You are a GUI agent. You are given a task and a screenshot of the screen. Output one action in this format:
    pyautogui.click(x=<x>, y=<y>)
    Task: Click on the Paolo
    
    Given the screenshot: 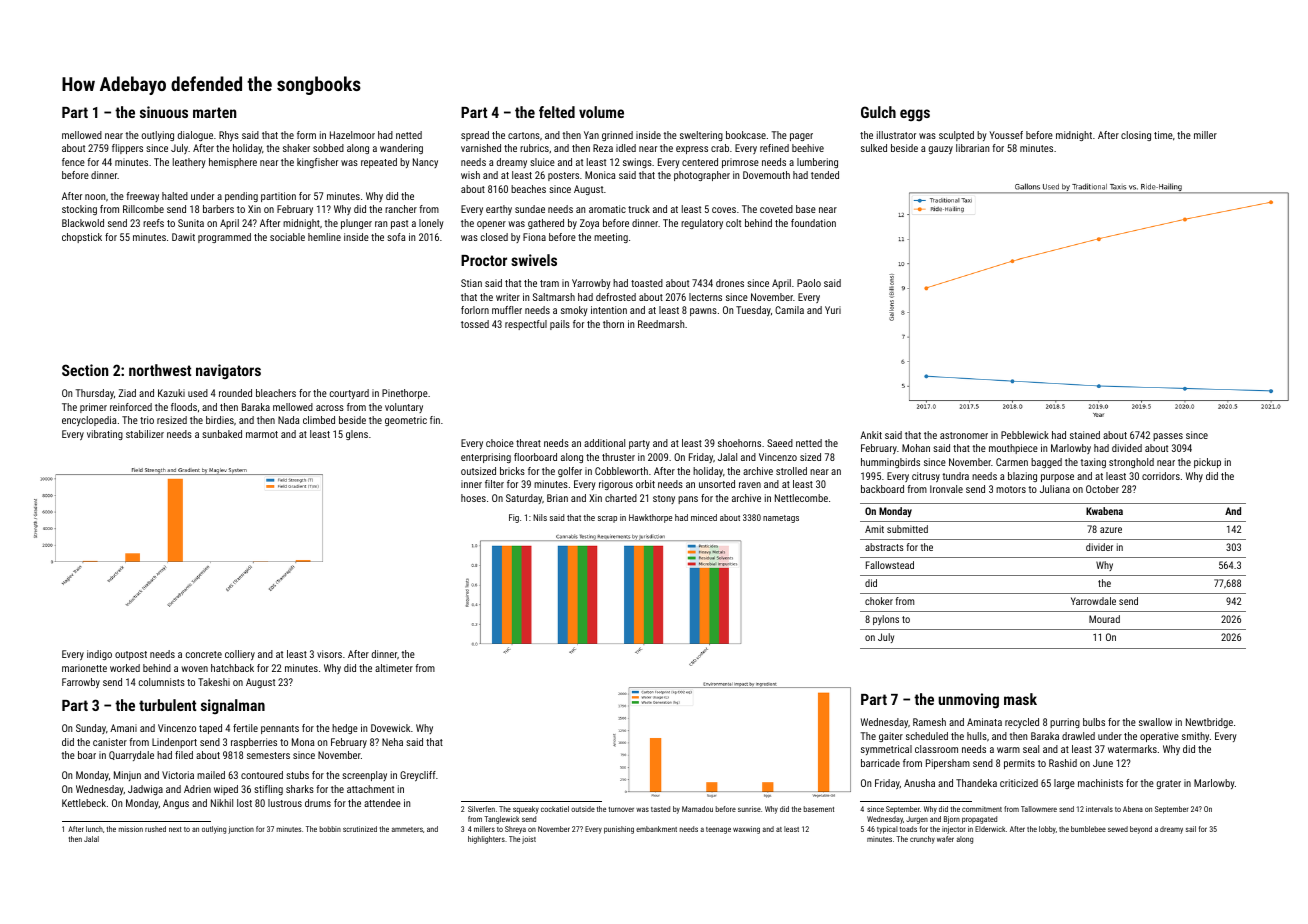 What is the action you would take?
    pyautogui.click(x=809, y=283)
